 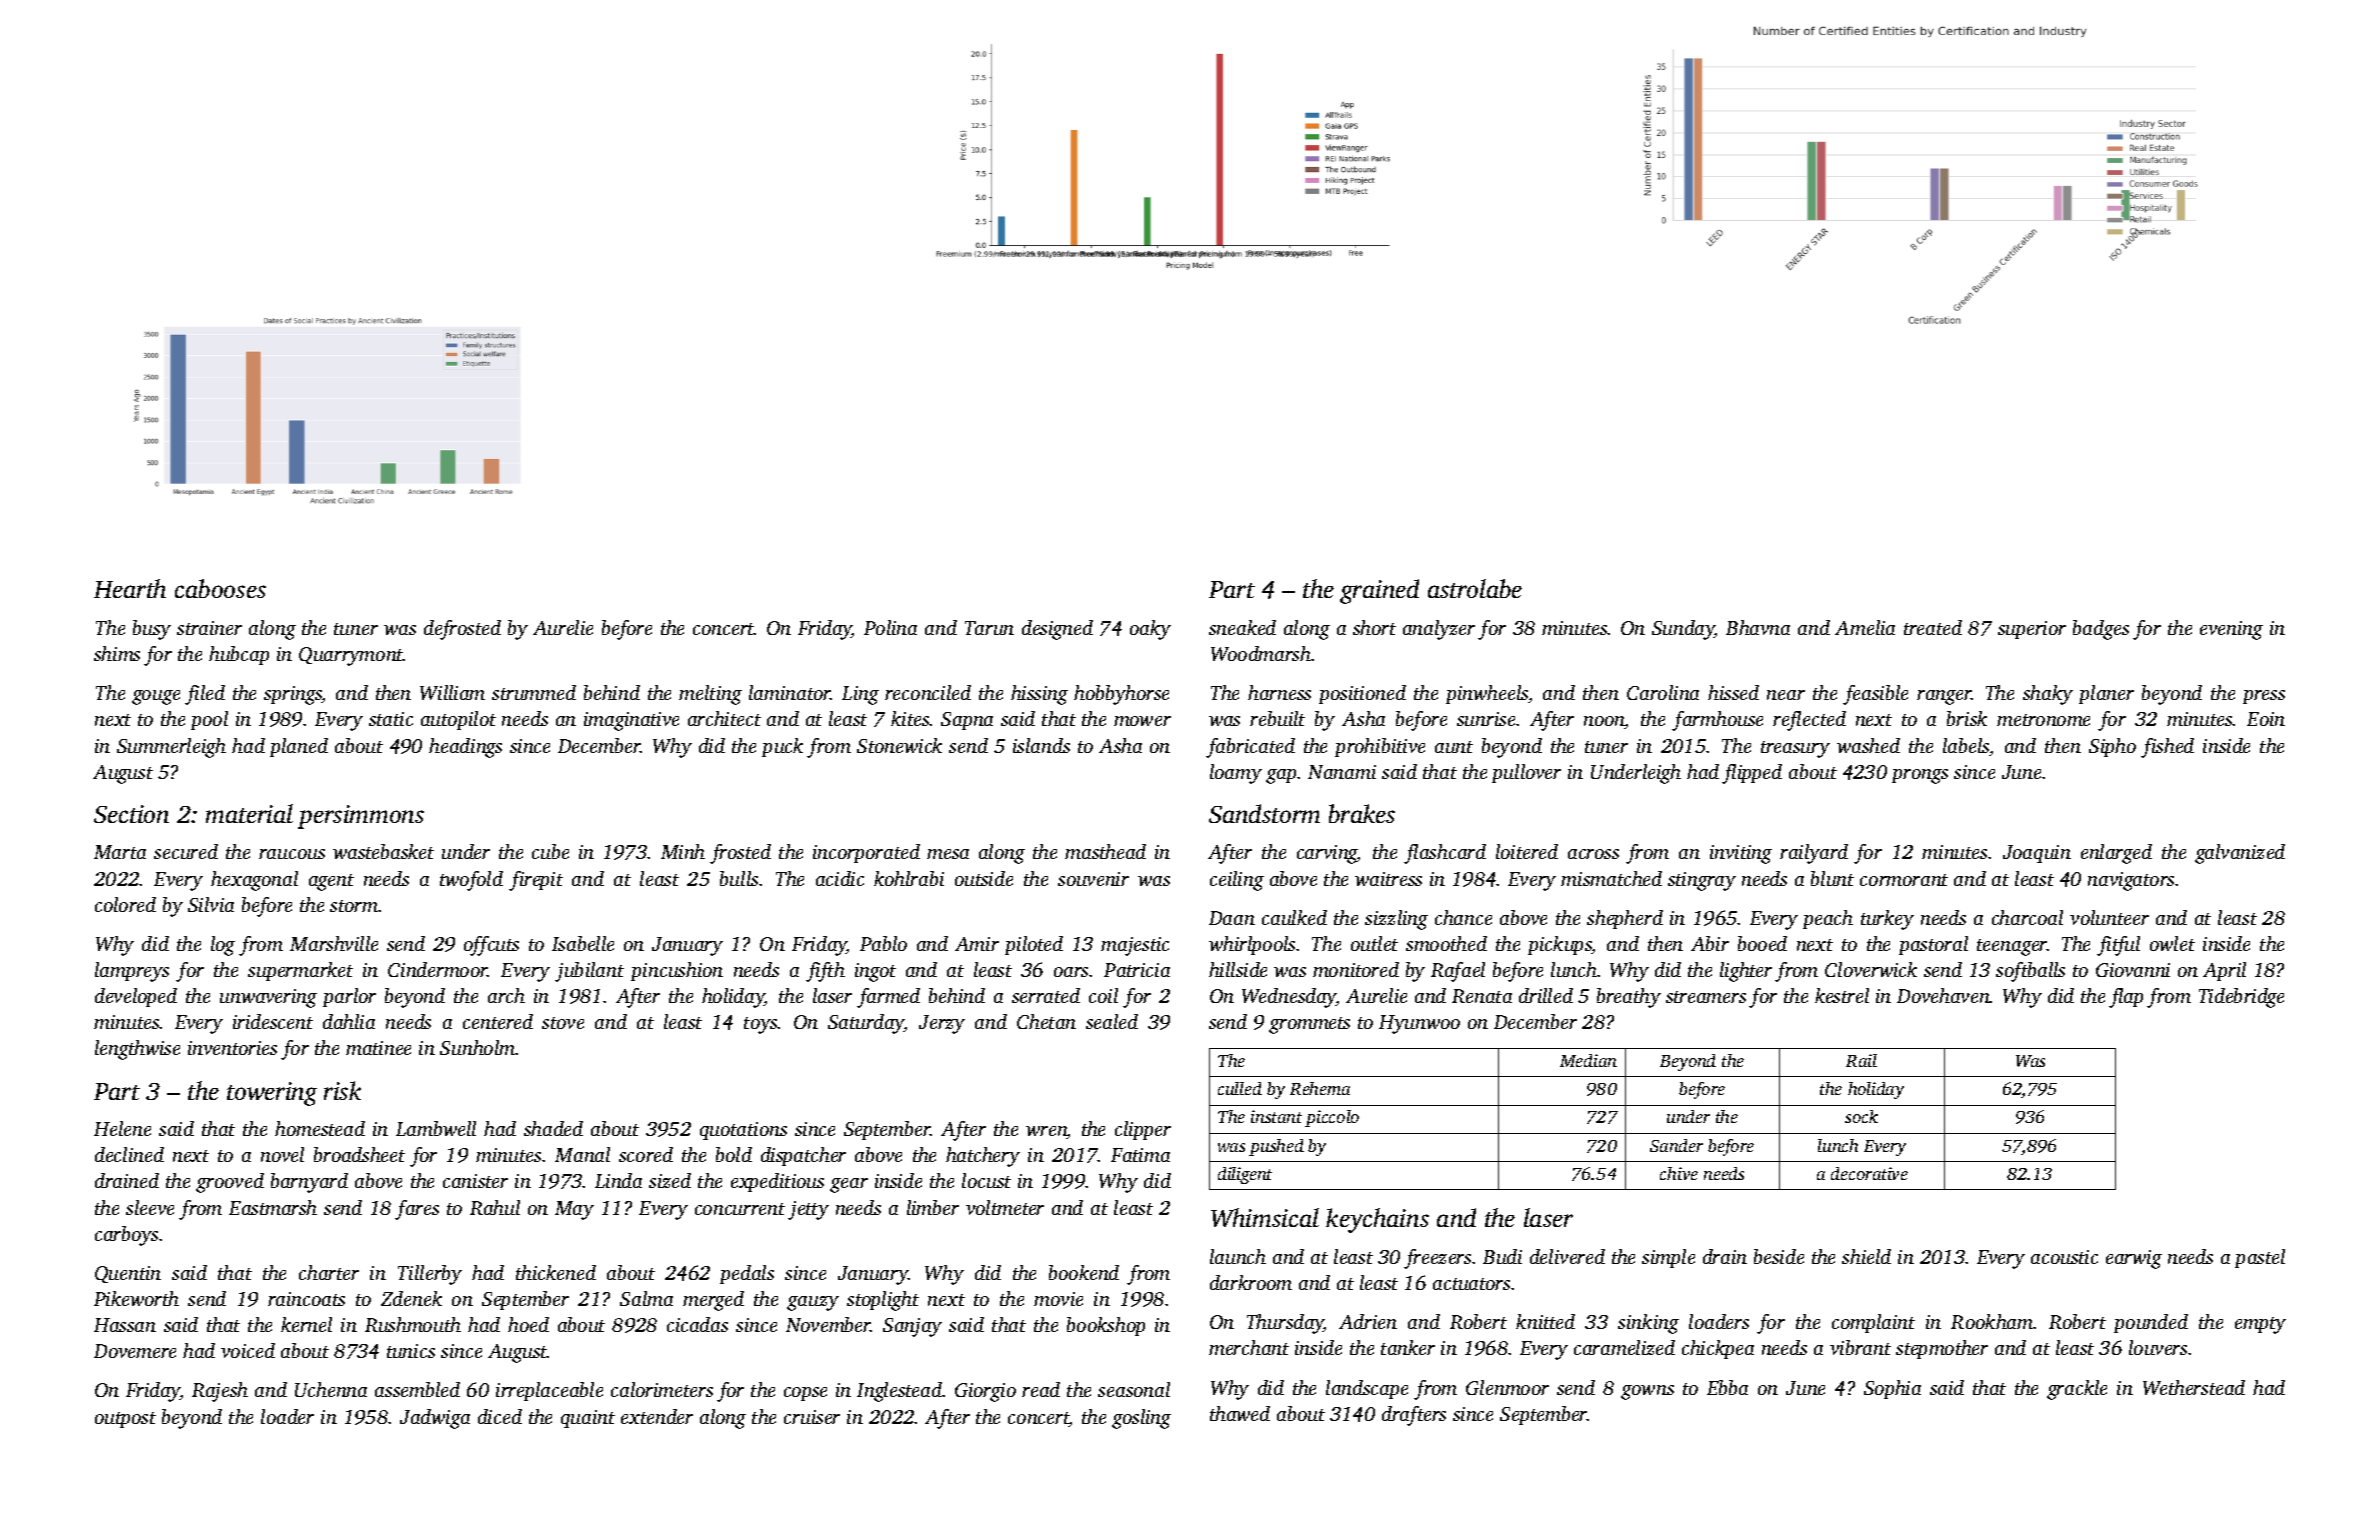 What do you see at coordinates (989, 628) in the screenshot?
I see `Tarun` at bounding box center [989, 628].
